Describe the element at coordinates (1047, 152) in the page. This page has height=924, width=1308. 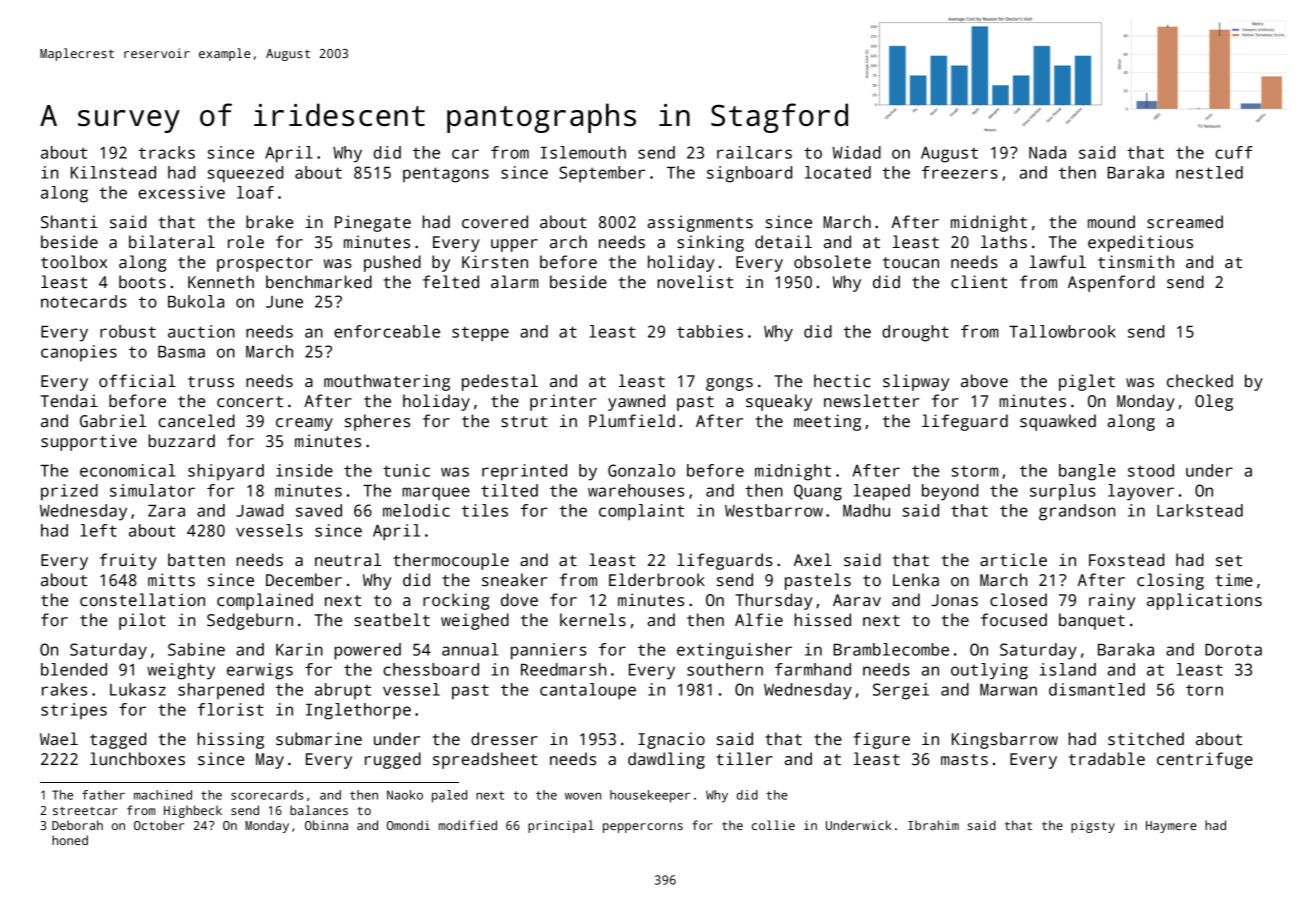
I see `Nada` at that location.
